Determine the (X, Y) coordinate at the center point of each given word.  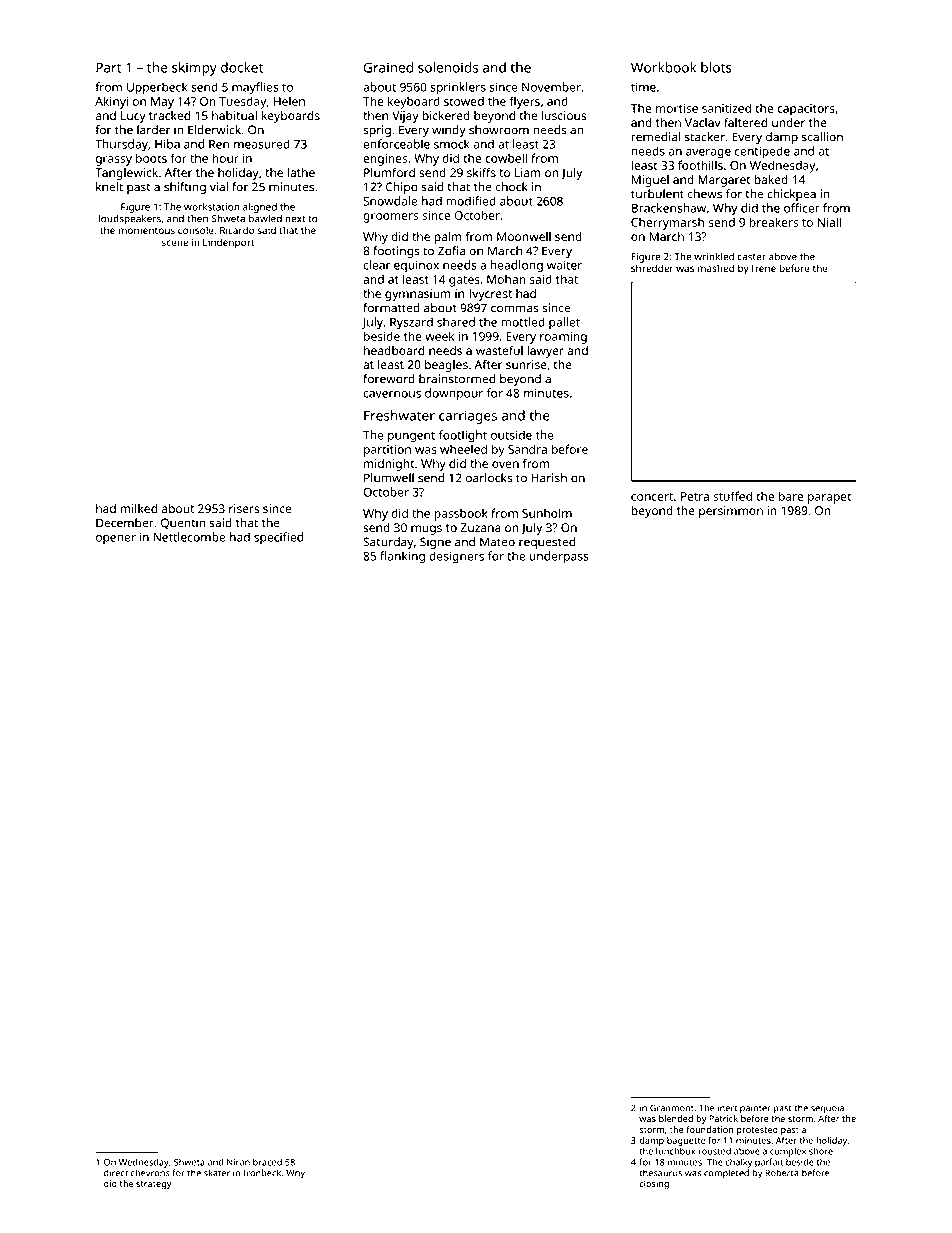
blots (716, 67)
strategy (154, 1185)
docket (242, 67)
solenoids (448, 67)
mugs (426, 530)
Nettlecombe (189, 537)
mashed (716, 268)
